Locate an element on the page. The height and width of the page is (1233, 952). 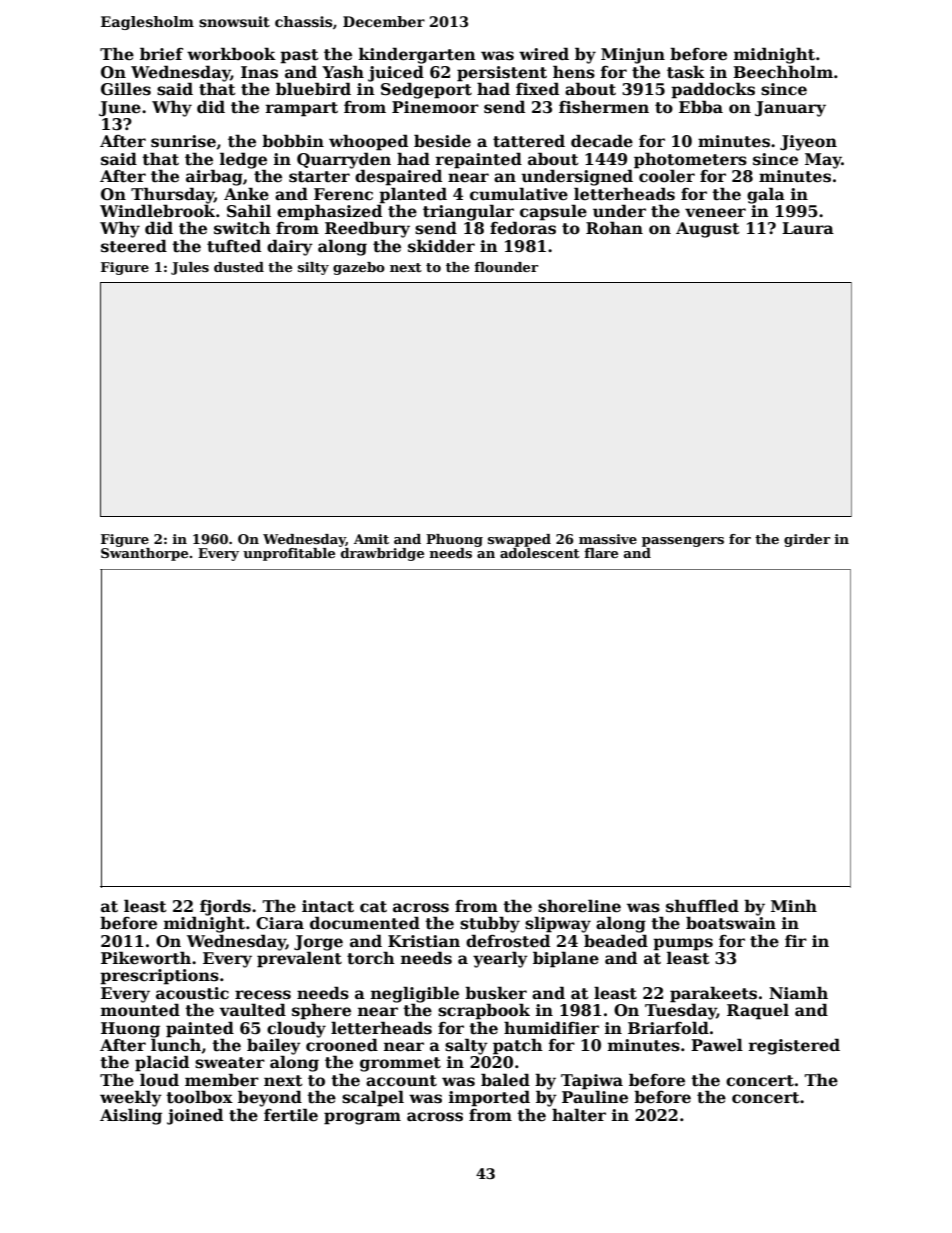
unprofitable is located at coordinates (289, 554).
